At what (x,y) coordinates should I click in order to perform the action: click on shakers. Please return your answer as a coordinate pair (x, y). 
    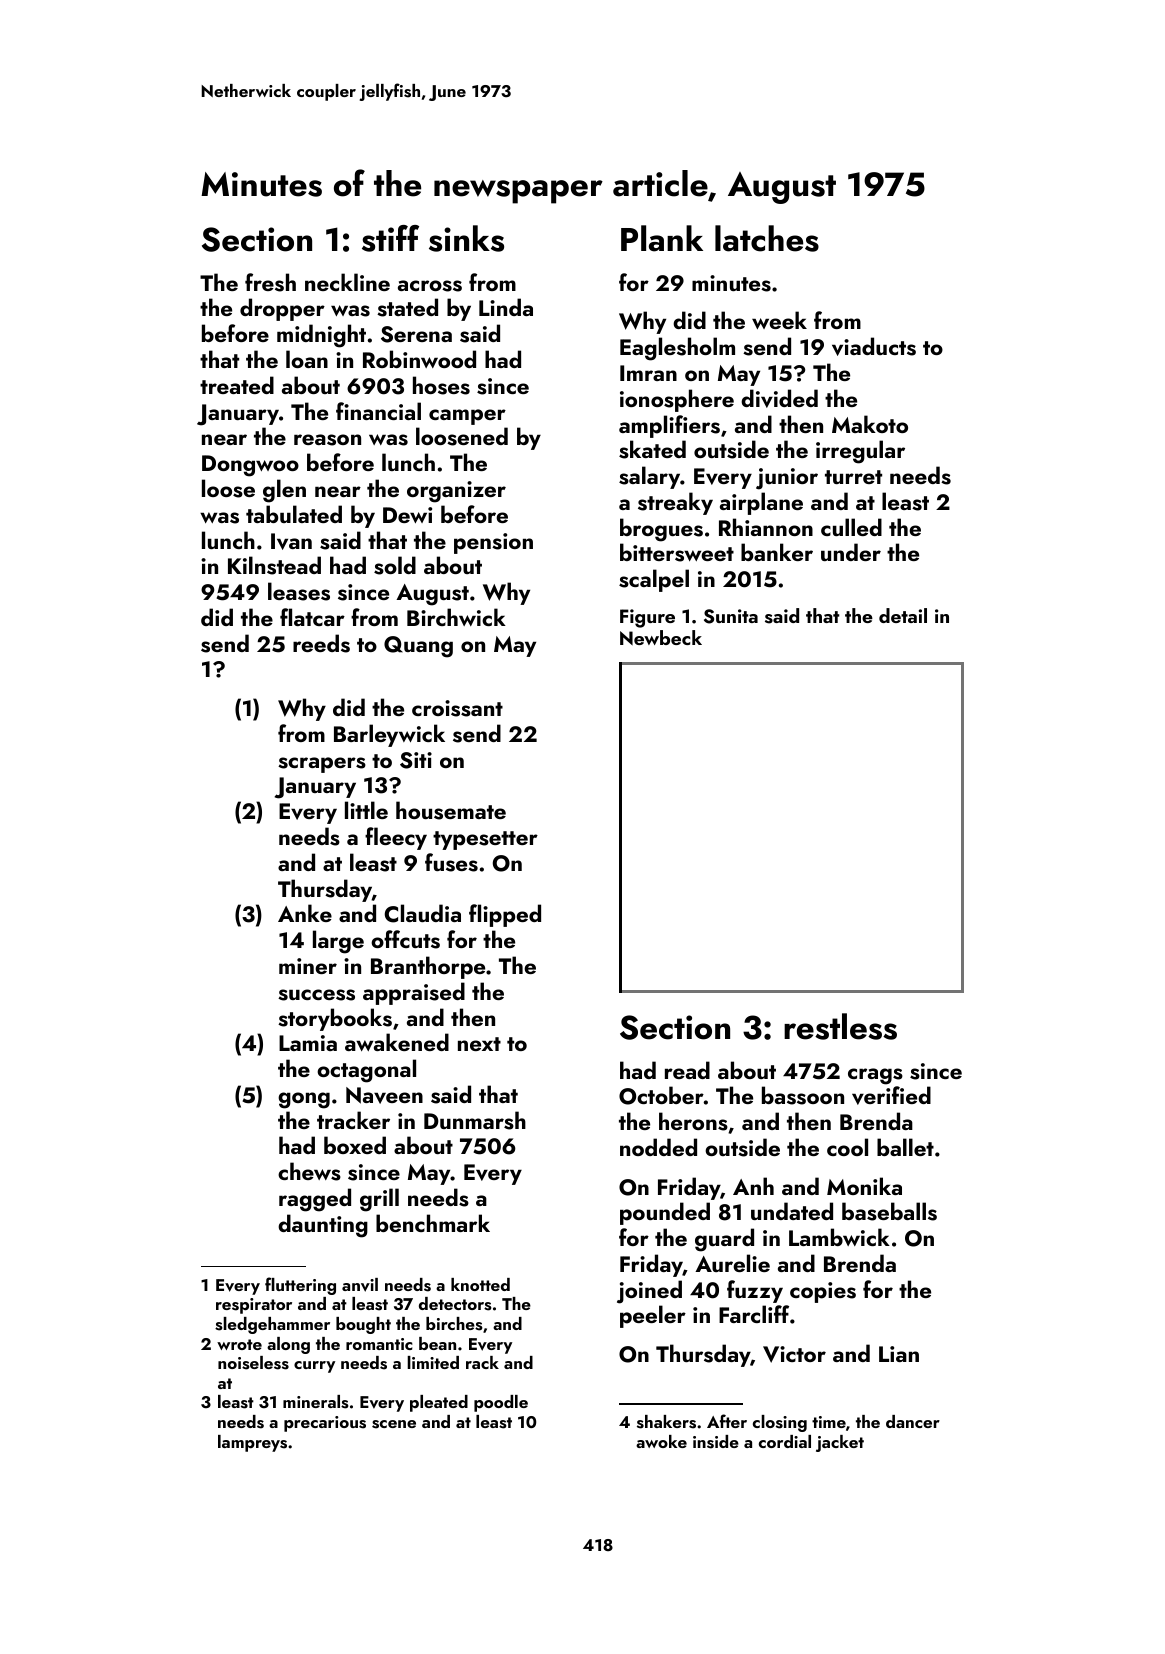
    Looking at the image, I should click on (666, 1422).
